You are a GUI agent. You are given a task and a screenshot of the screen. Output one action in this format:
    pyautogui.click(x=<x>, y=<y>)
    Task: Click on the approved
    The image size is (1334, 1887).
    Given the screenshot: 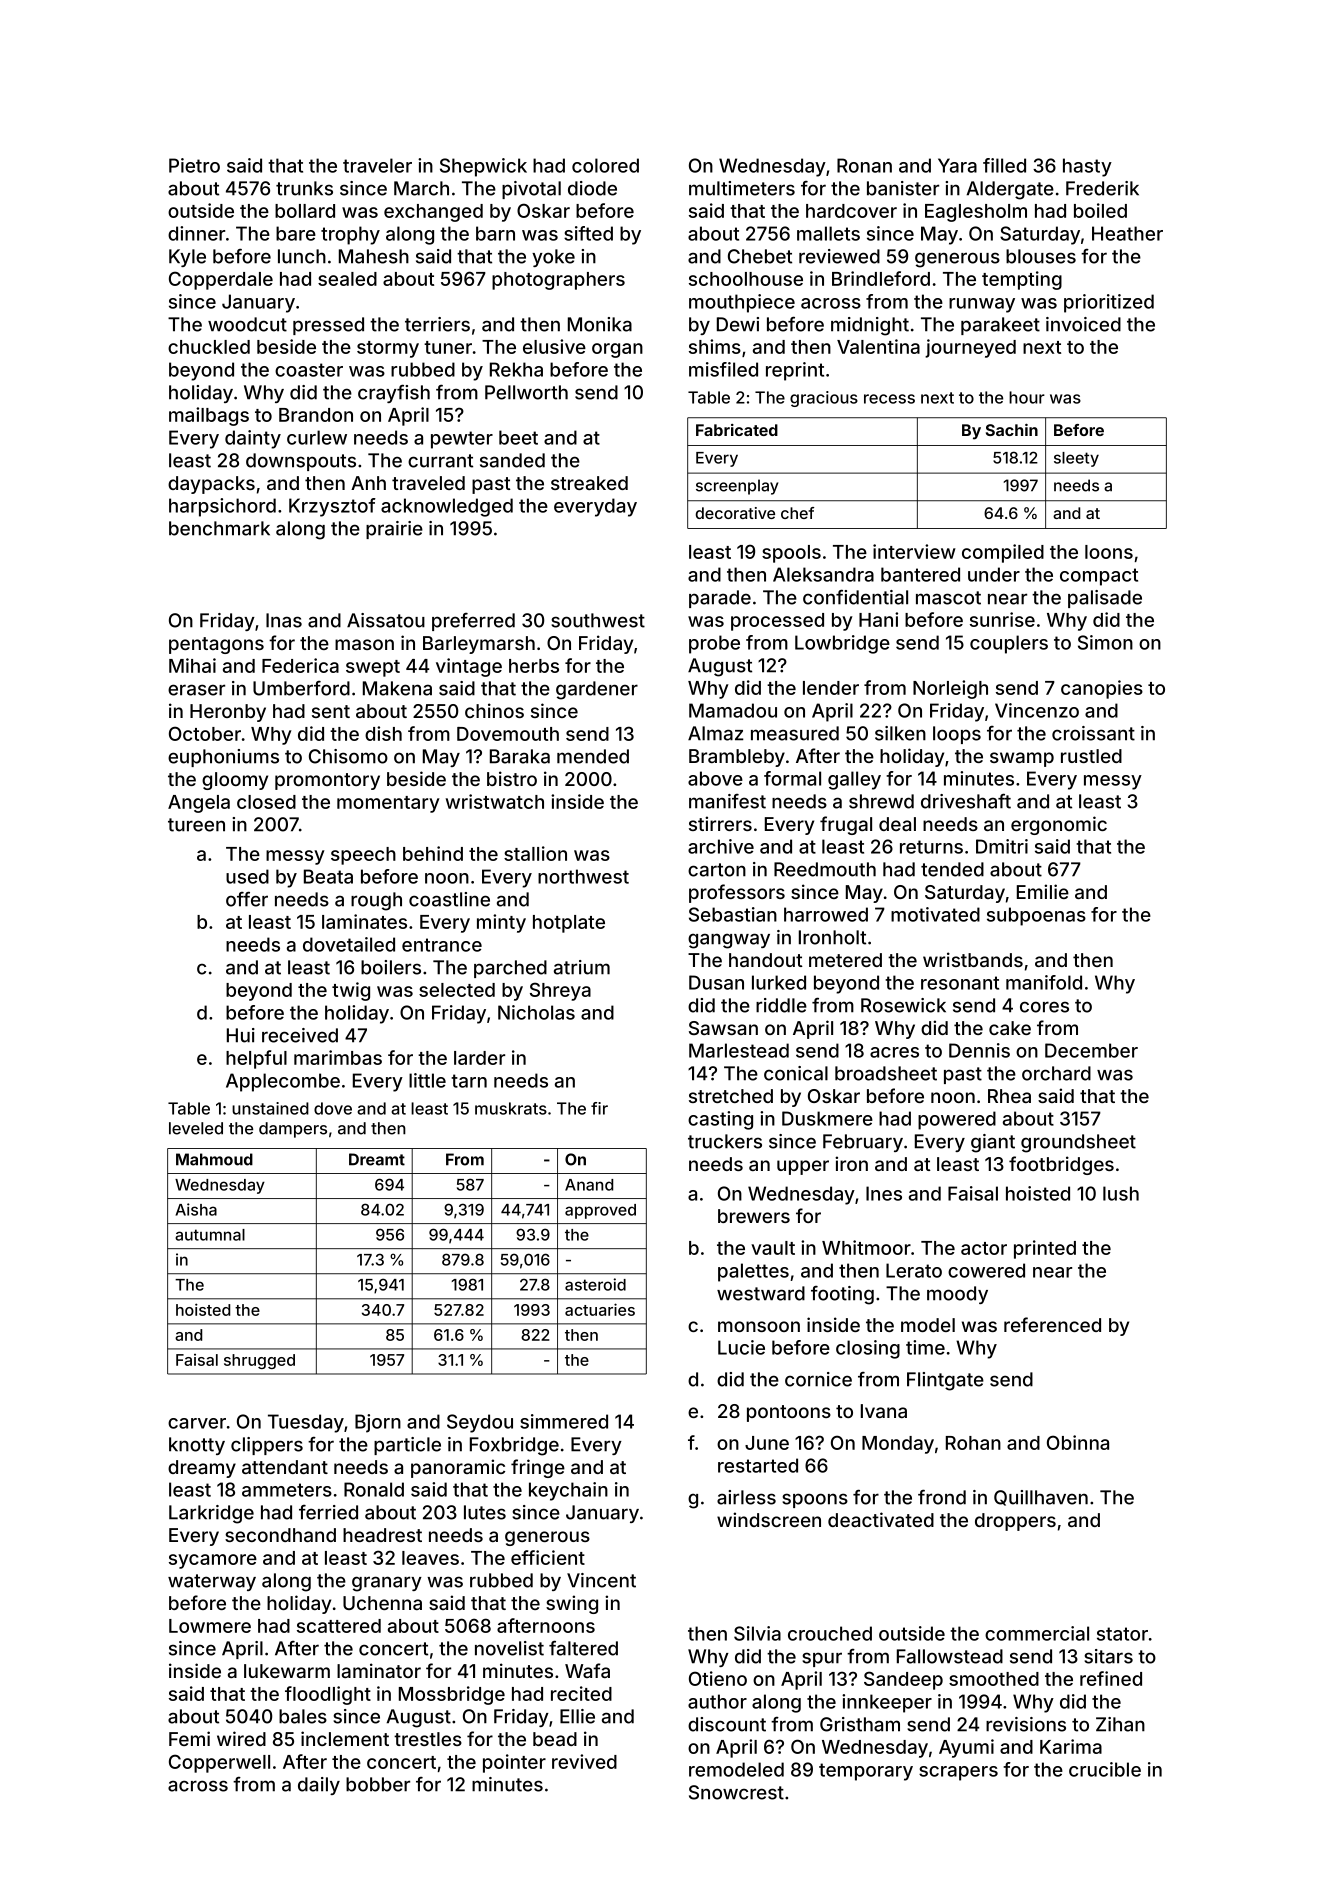 What is the action you would take?
    pyautogui.click(x=600, y=1211)
